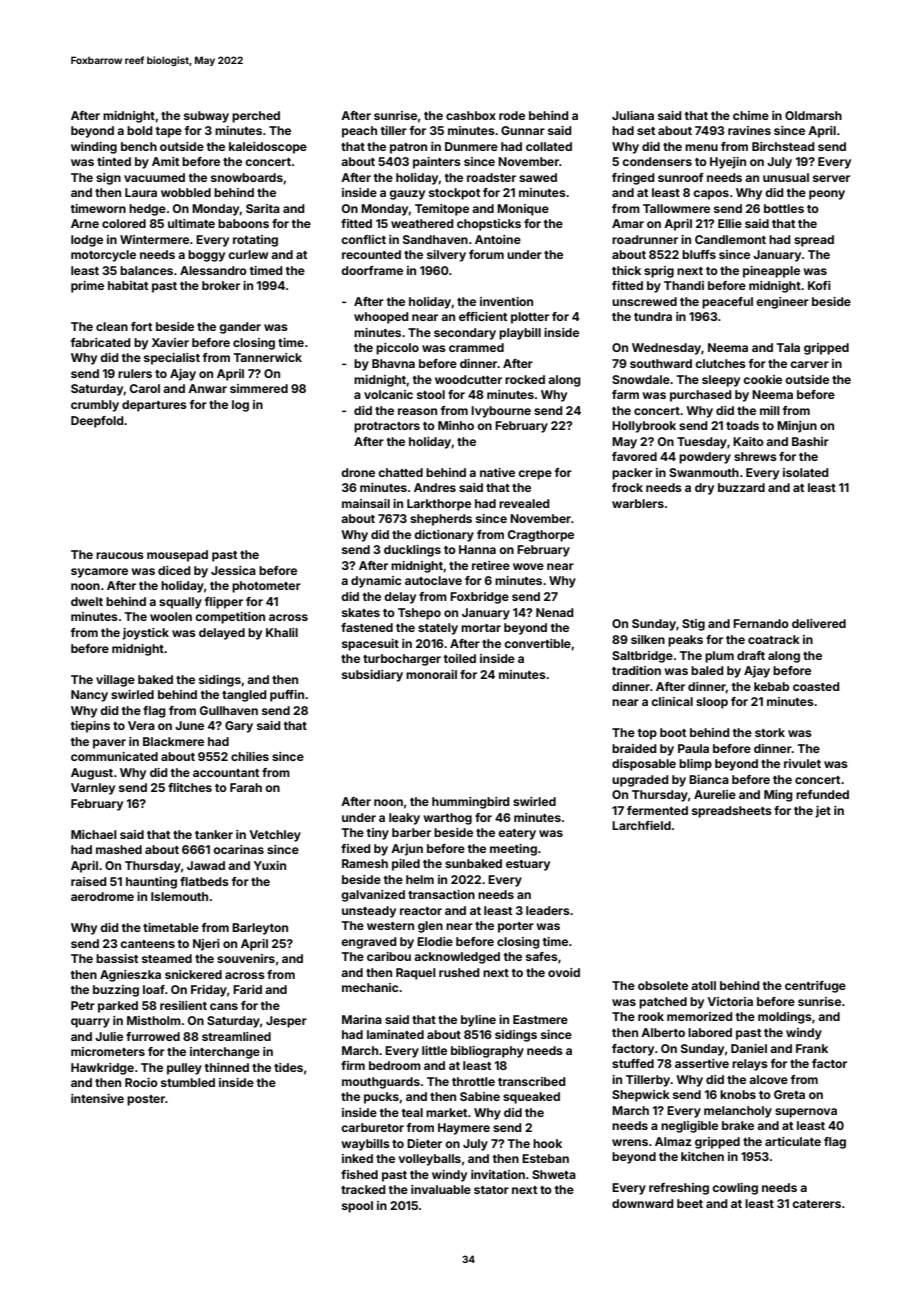  What do you see at coordinates (256, 117) in the screenshot?
I see `perched` at bounding box center [256, 117].
